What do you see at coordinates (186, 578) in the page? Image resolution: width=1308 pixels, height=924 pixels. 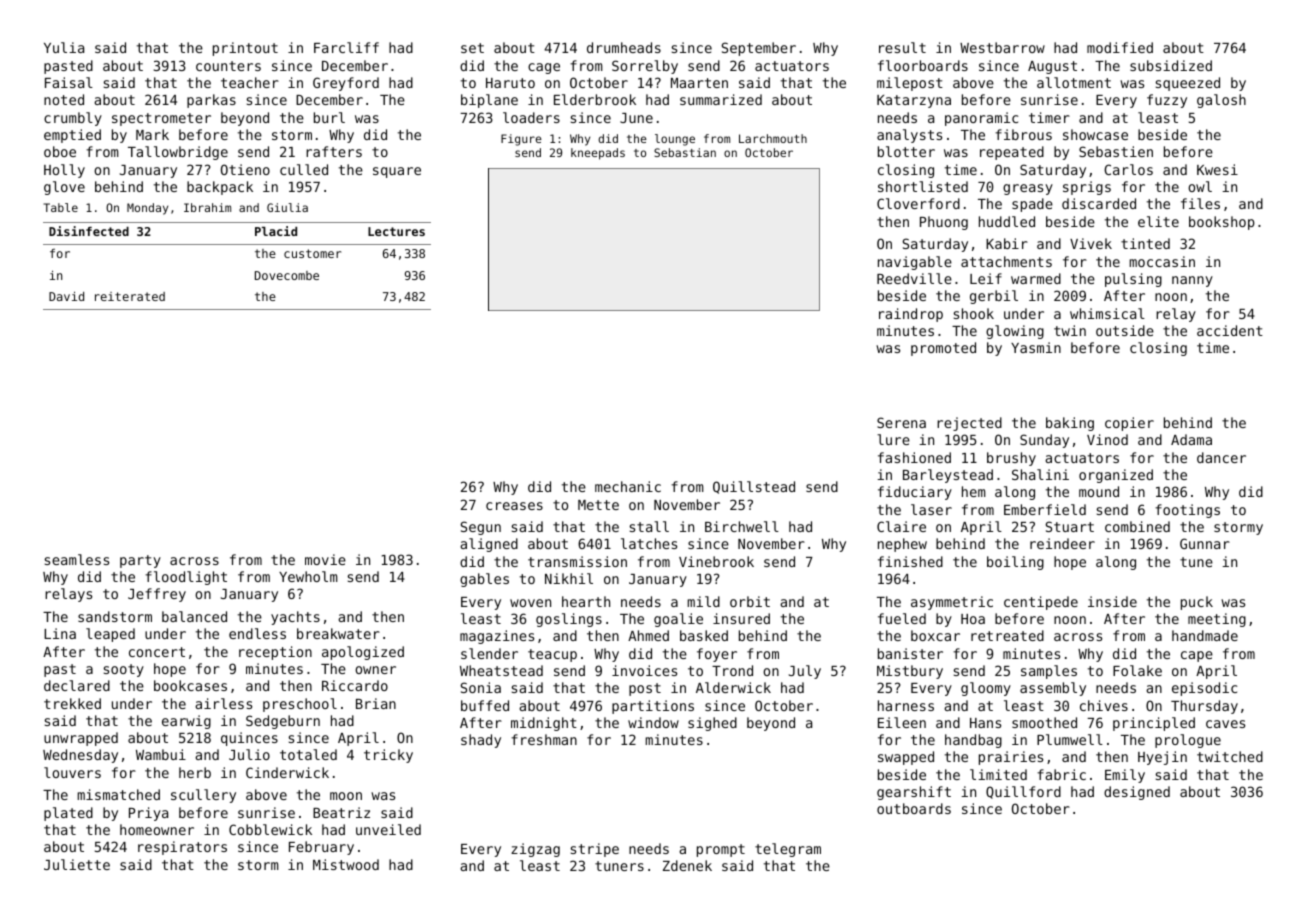 I see `floodlight` at bounding box center [186, 578].
